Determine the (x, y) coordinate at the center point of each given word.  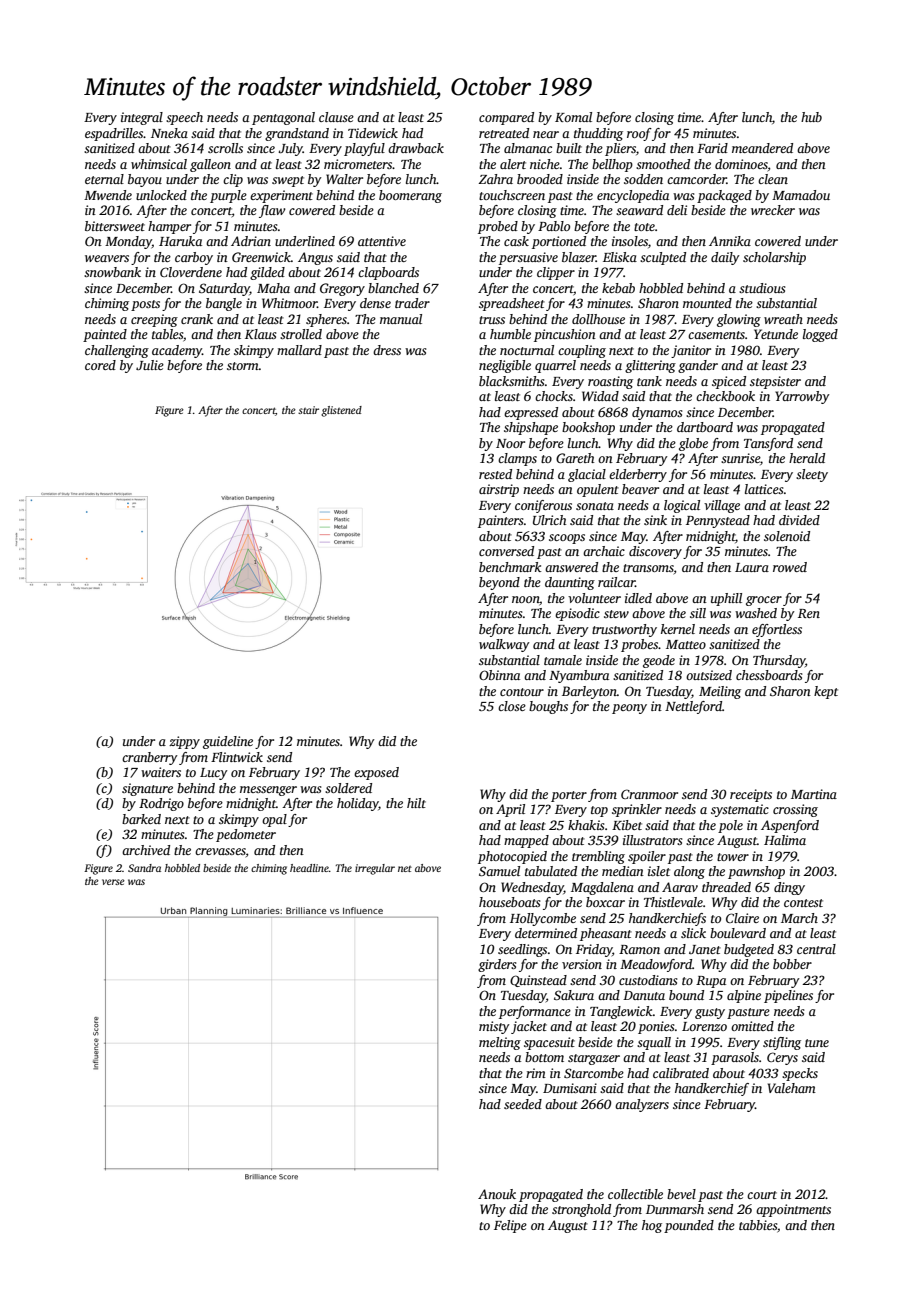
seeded (523, 1104)
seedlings (522, 950)
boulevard (738, 933)
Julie (150, 365)
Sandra (144, 868)
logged (820, 335)
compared (506, 118)
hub (811, 117)
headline (309, 868)
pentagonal (283, 118)
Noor (510, 443)
